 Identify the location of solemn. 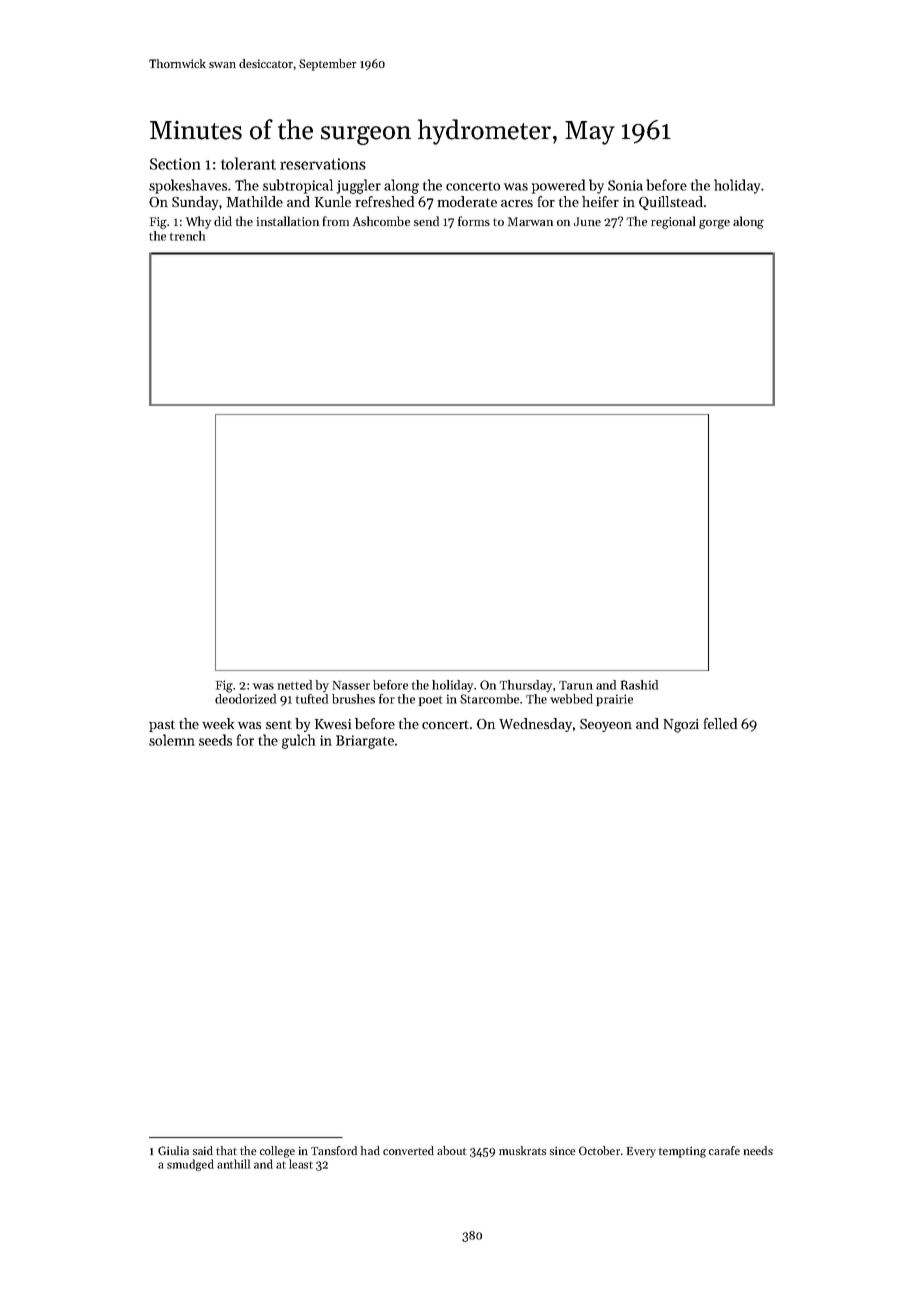
(172, 740).
